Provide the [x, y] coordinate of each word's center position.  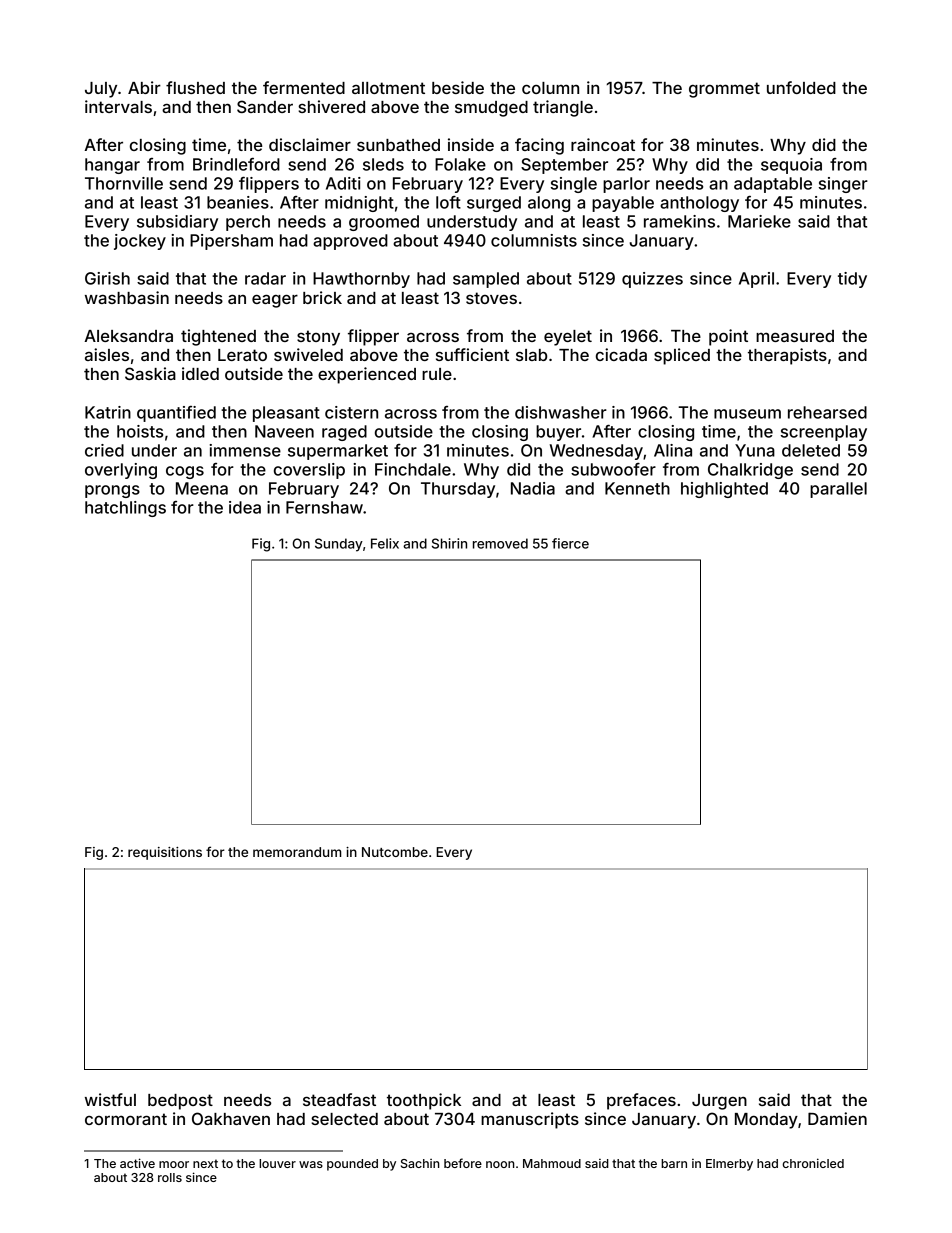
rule [437, 374]
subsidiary [177, 223]
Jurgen [719, 1102]
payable [623, 204]
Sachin [420, 1163]
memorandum [297, 852]
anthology [699, 204]
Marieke [759, 221]
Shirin [449, 543]
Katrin [108, 412]
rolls [170, 1177]
